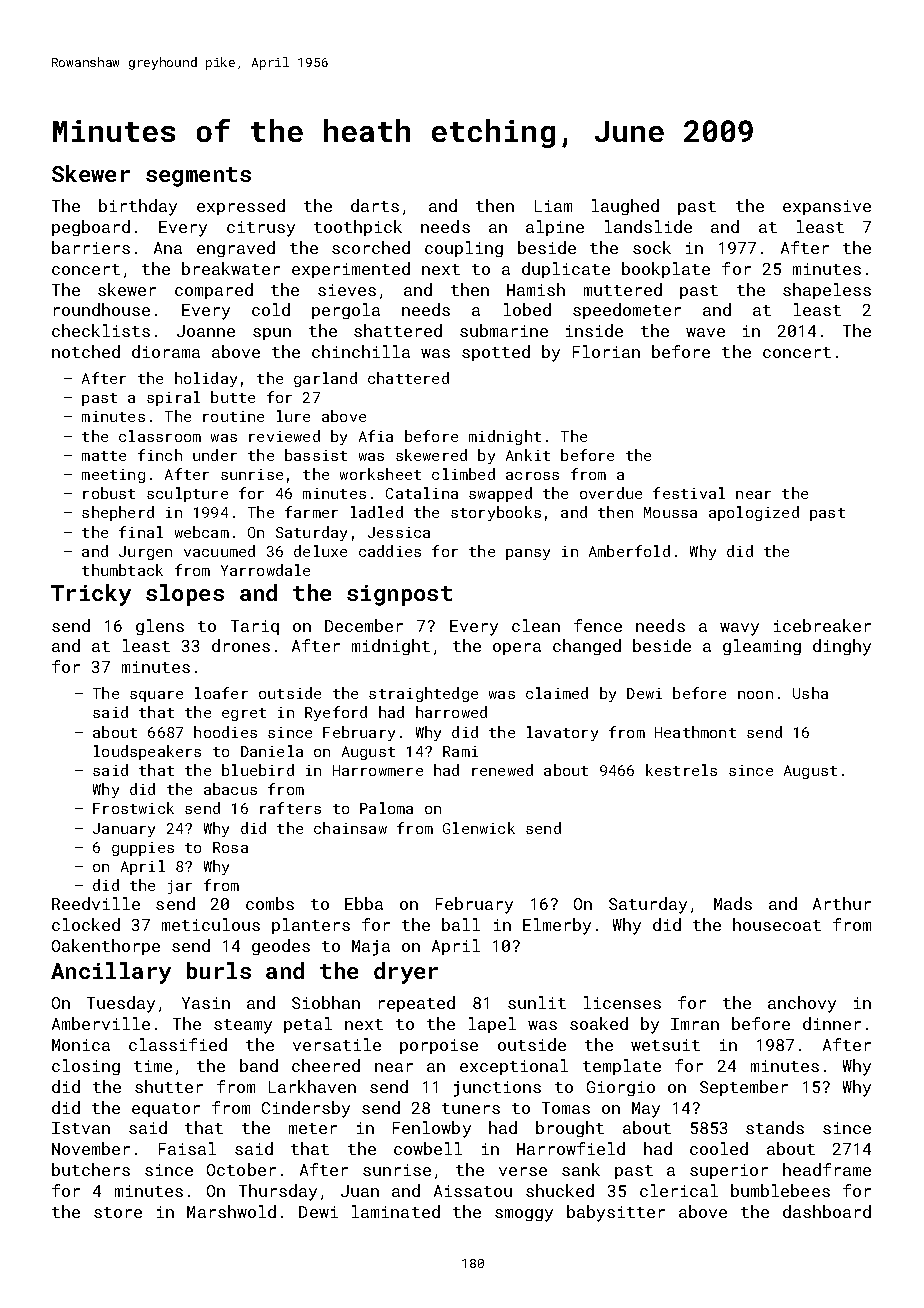 The width and height of the page is (924, 1308). What do you see at coordinates (244, 714) in the page?
I see `egret` at bounding box center [244, 714].
